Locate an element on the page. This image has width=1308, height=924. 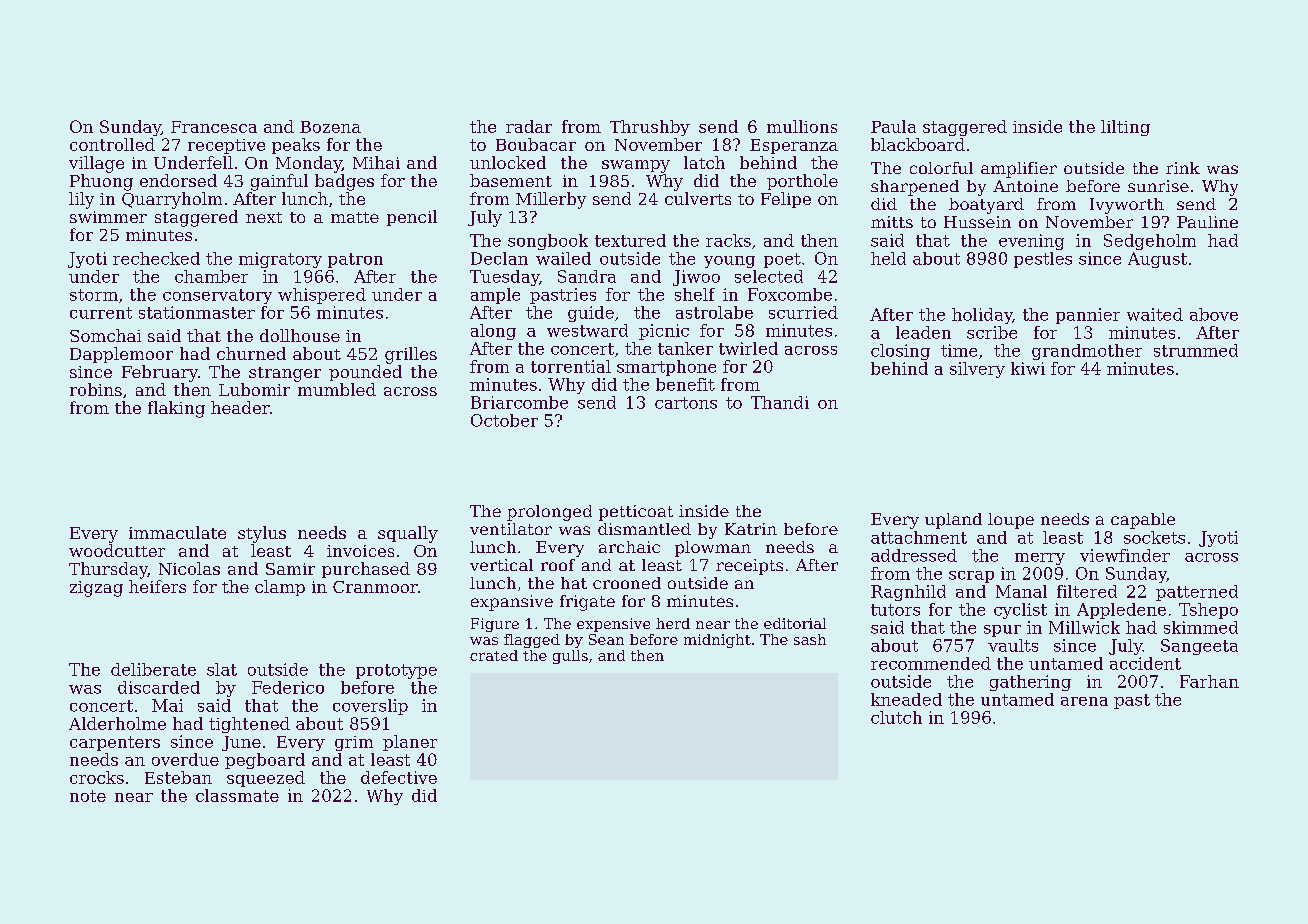
vaults is located at coordinates (1013, 645).
